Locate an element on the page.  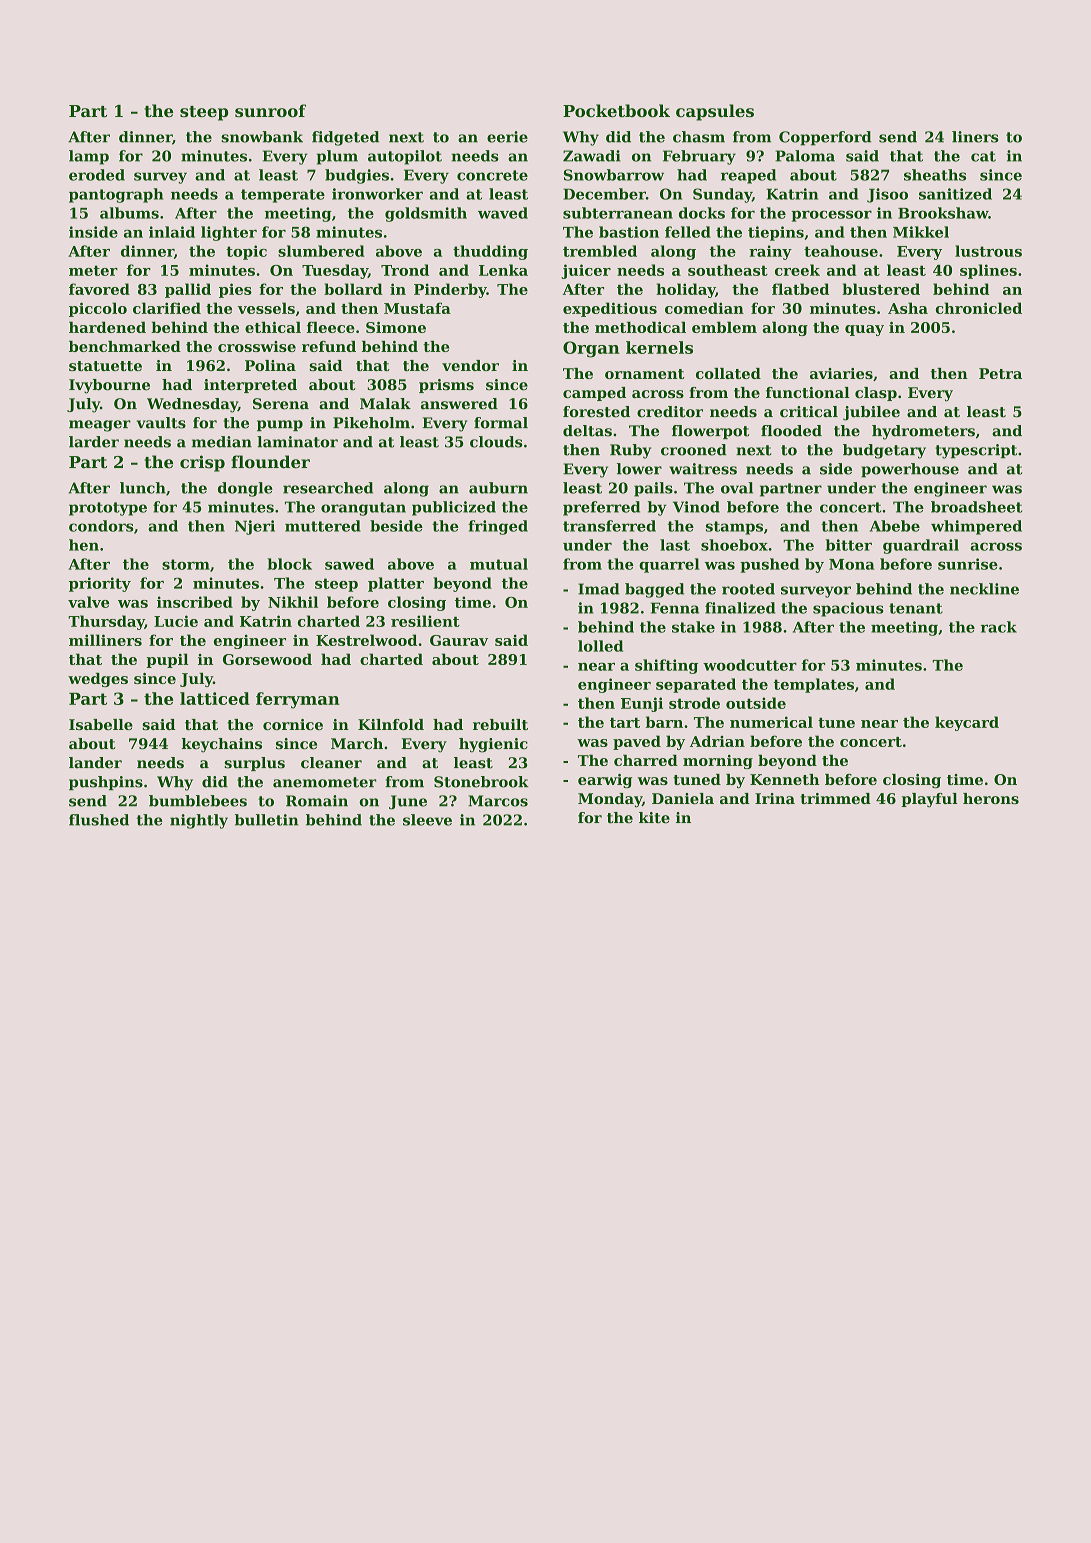
pails is located at coordinates (653, 489).
